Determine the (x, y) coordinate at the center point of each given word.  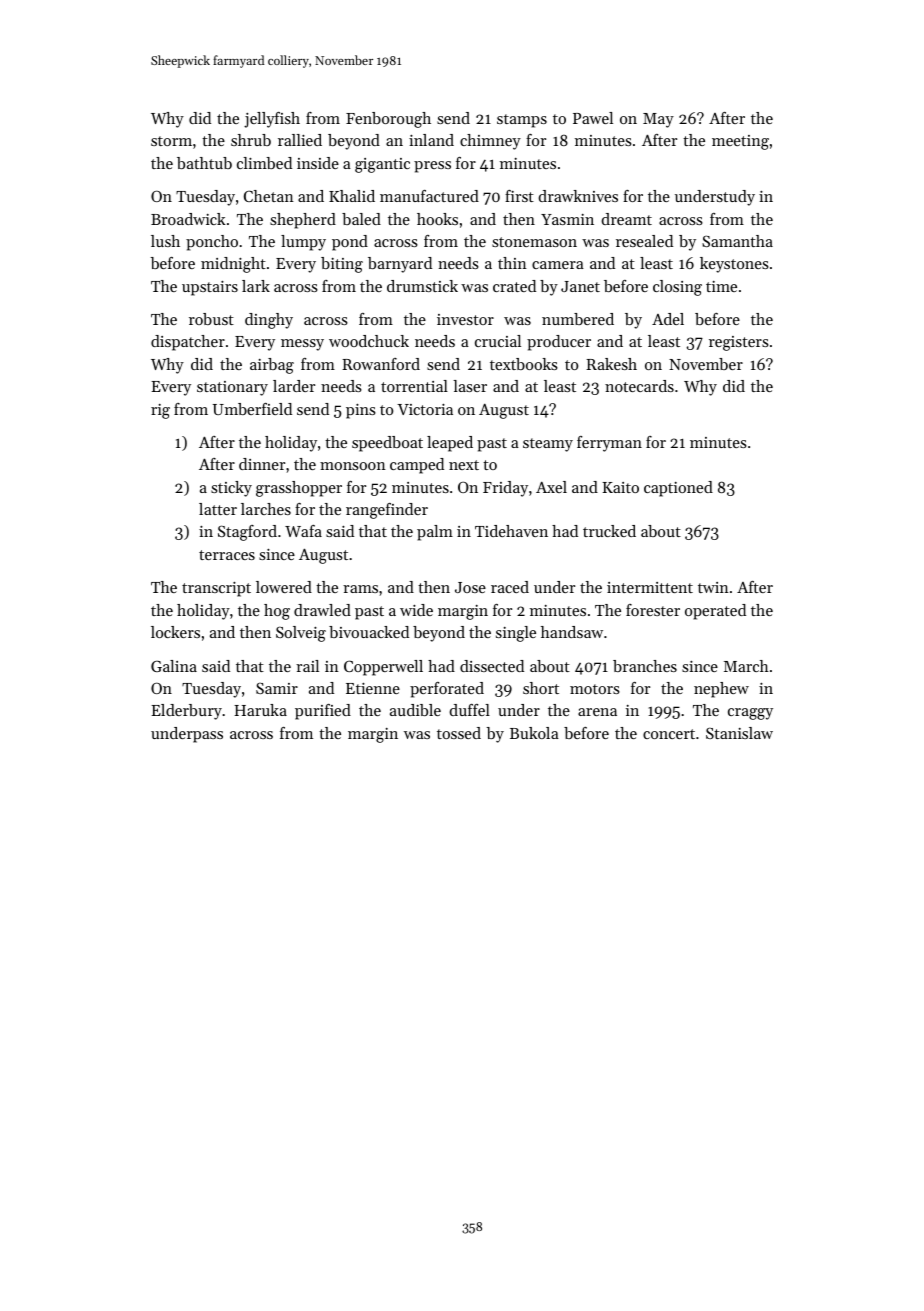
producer (559, 343)
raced (510, 587)
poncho (212, 243)
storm (171, 141)
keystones (734, 265)
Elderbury (186, 712)
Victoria (425, 409)
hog (277, 612)
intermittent (650, 587)
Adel (668, 319)
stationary (232, 388)
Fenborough (388, 120)
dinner (262, 464)
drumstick (422, 286)
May (658, 120)
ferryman (609, 444)
